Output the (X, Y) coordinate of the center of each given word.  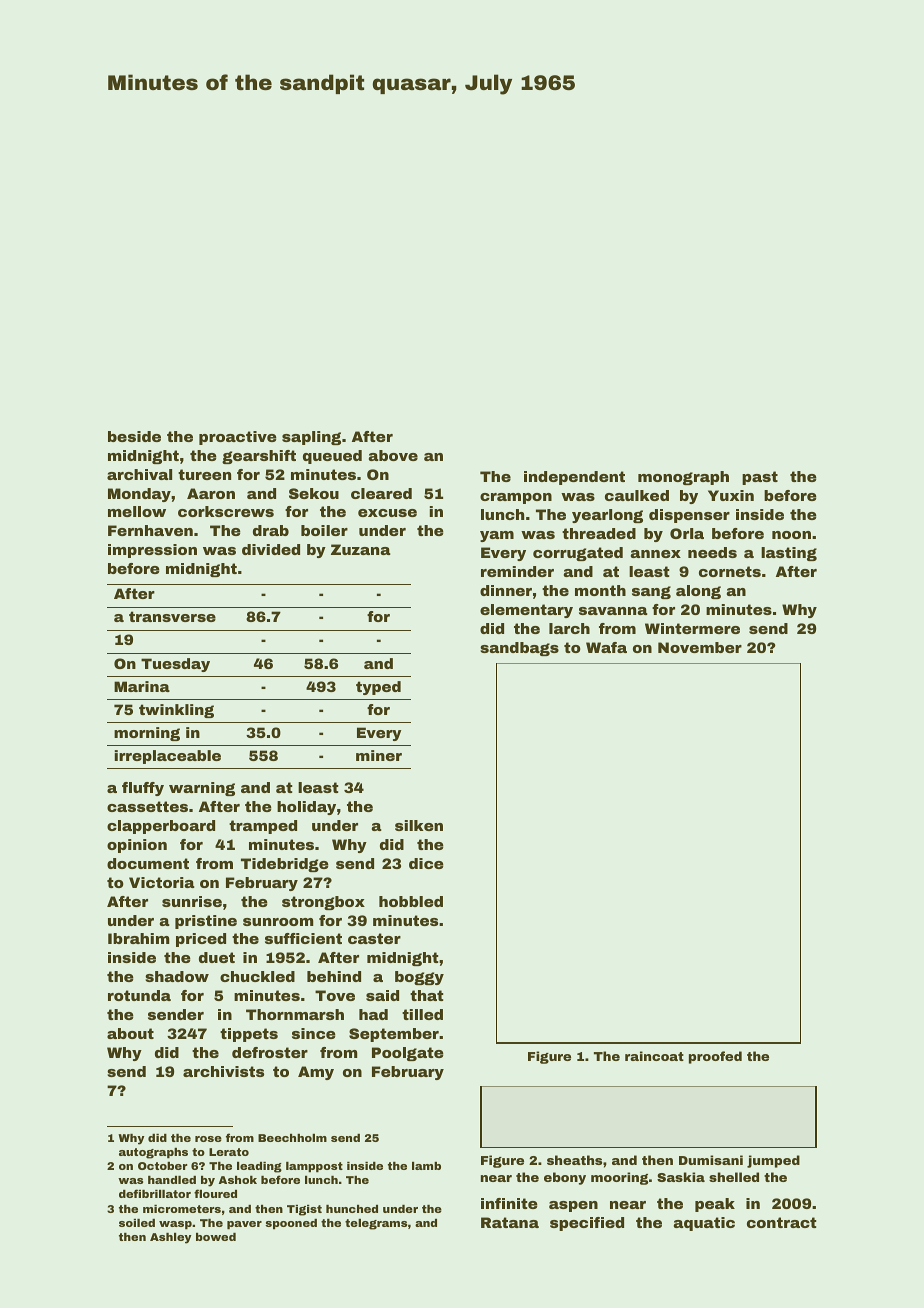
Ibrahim (138, 938)
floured (215, 1193)
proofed (715, 1057)
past (760, 478)
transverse (172, 616)
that (427, 995)
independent (574, 478)
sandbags (519, 649)
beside (134, 436)
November (700, 647)
